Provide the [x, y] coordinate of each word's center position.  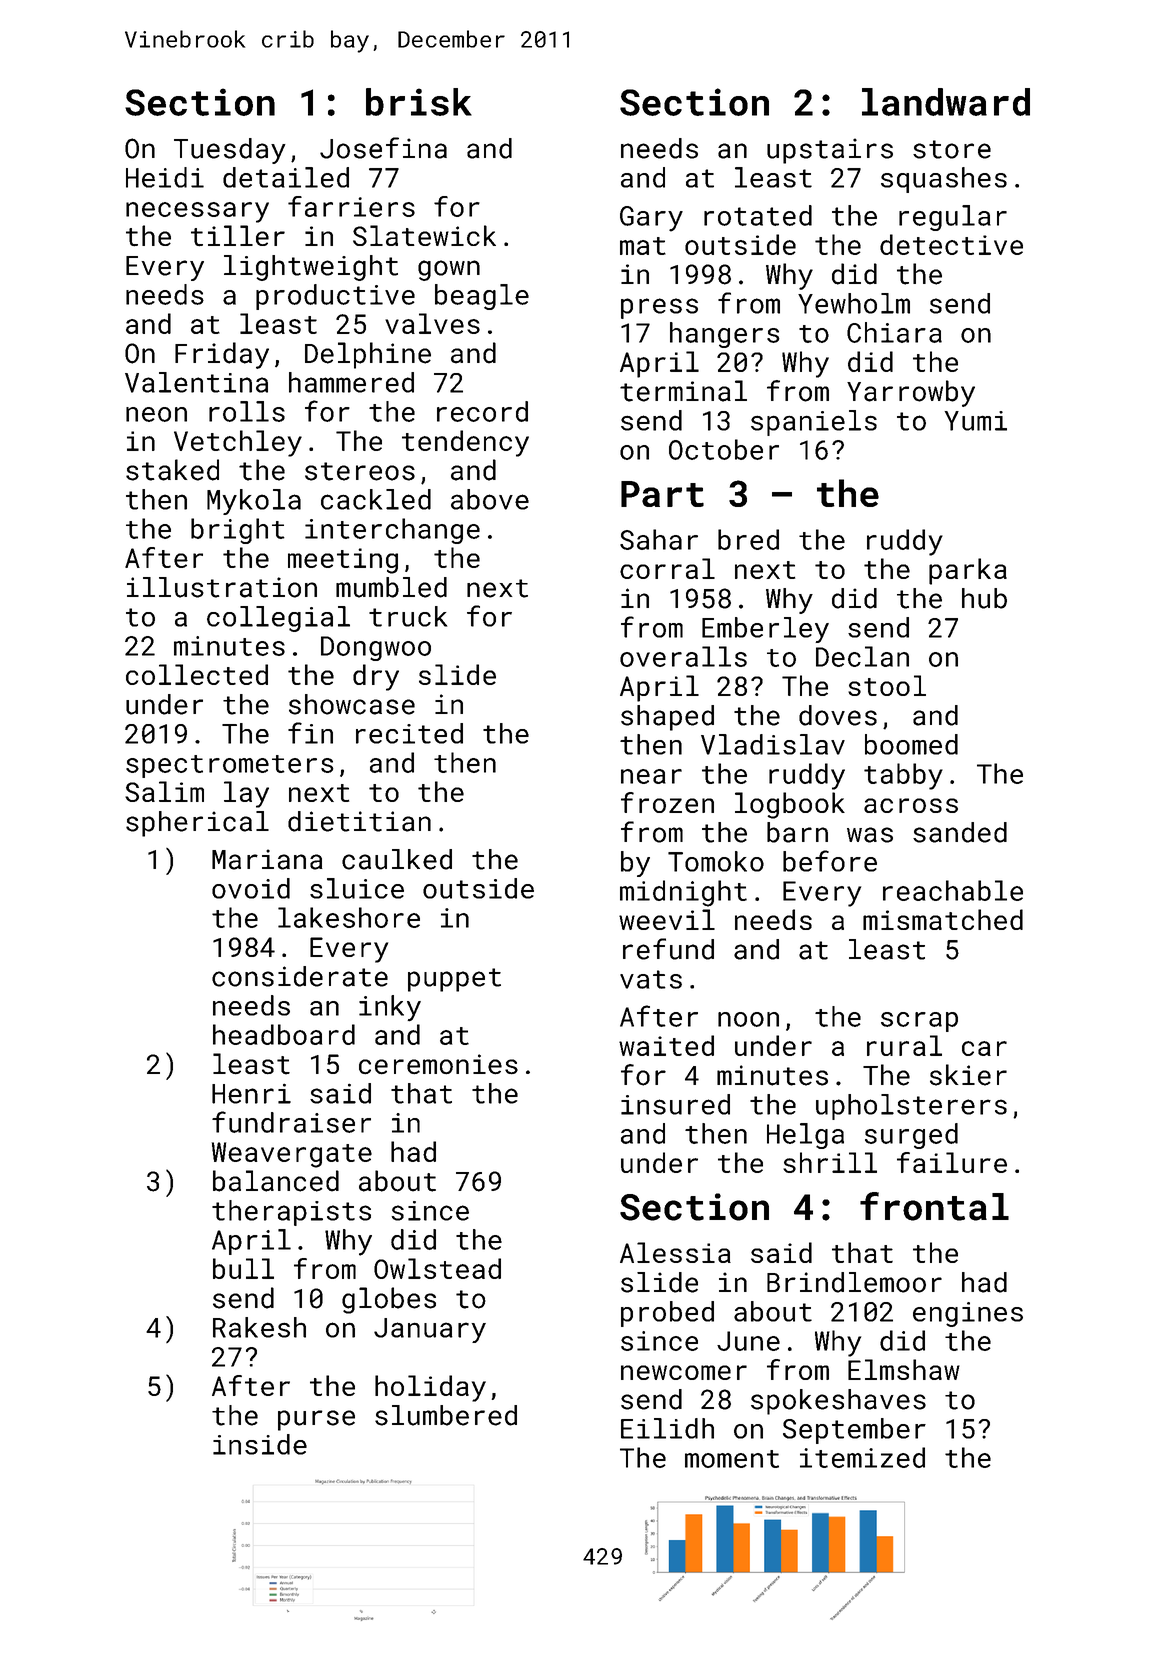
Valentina [196, 382]
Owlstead [437, 1268]
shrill [830, 1162]
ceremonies [438, 1064]
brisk [419, 102]
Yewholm [854, 303]
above [490, 499]
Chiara [894, 332]
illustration [222, 587]
